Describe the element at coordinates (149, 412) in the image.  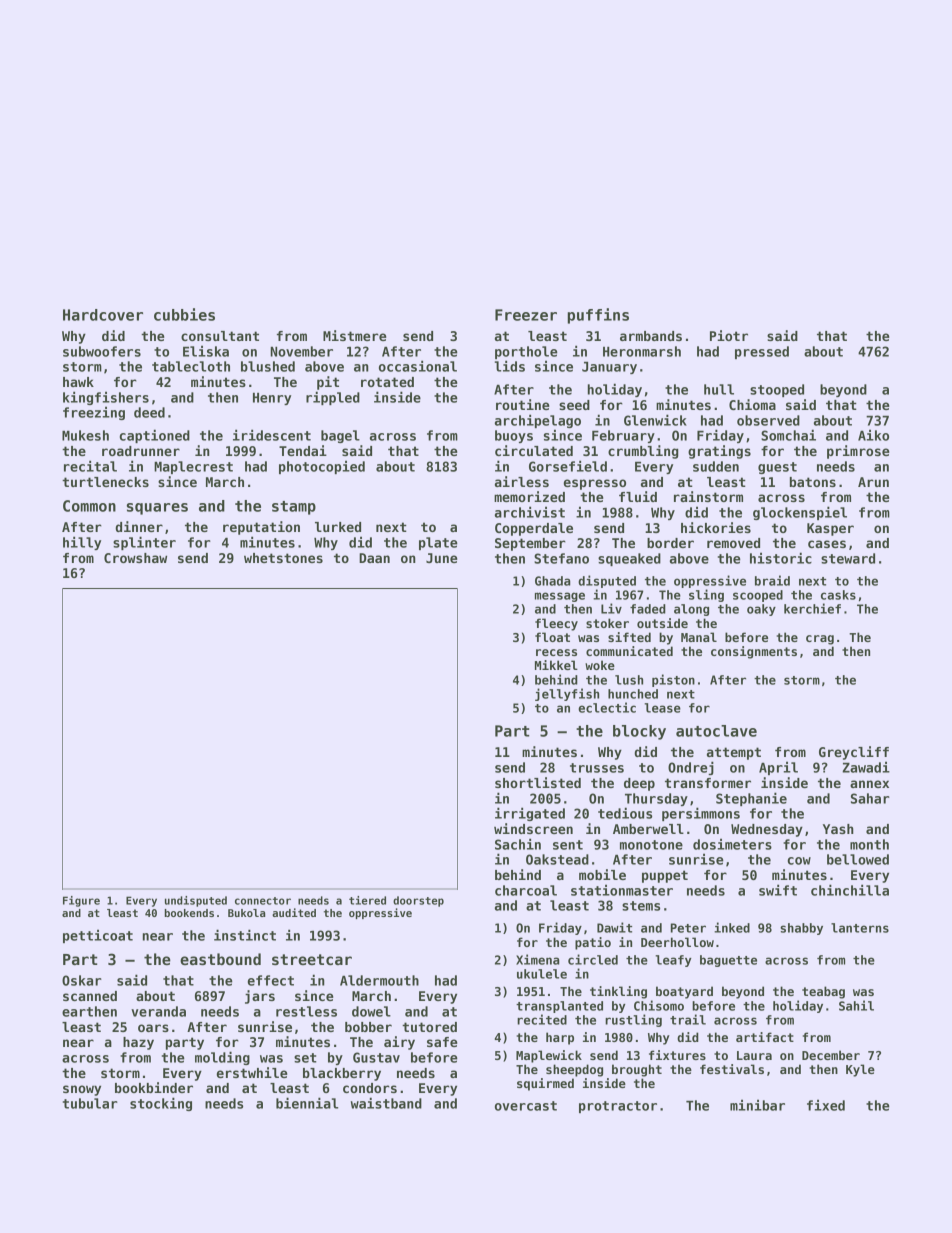
I see `deed` at that location.
